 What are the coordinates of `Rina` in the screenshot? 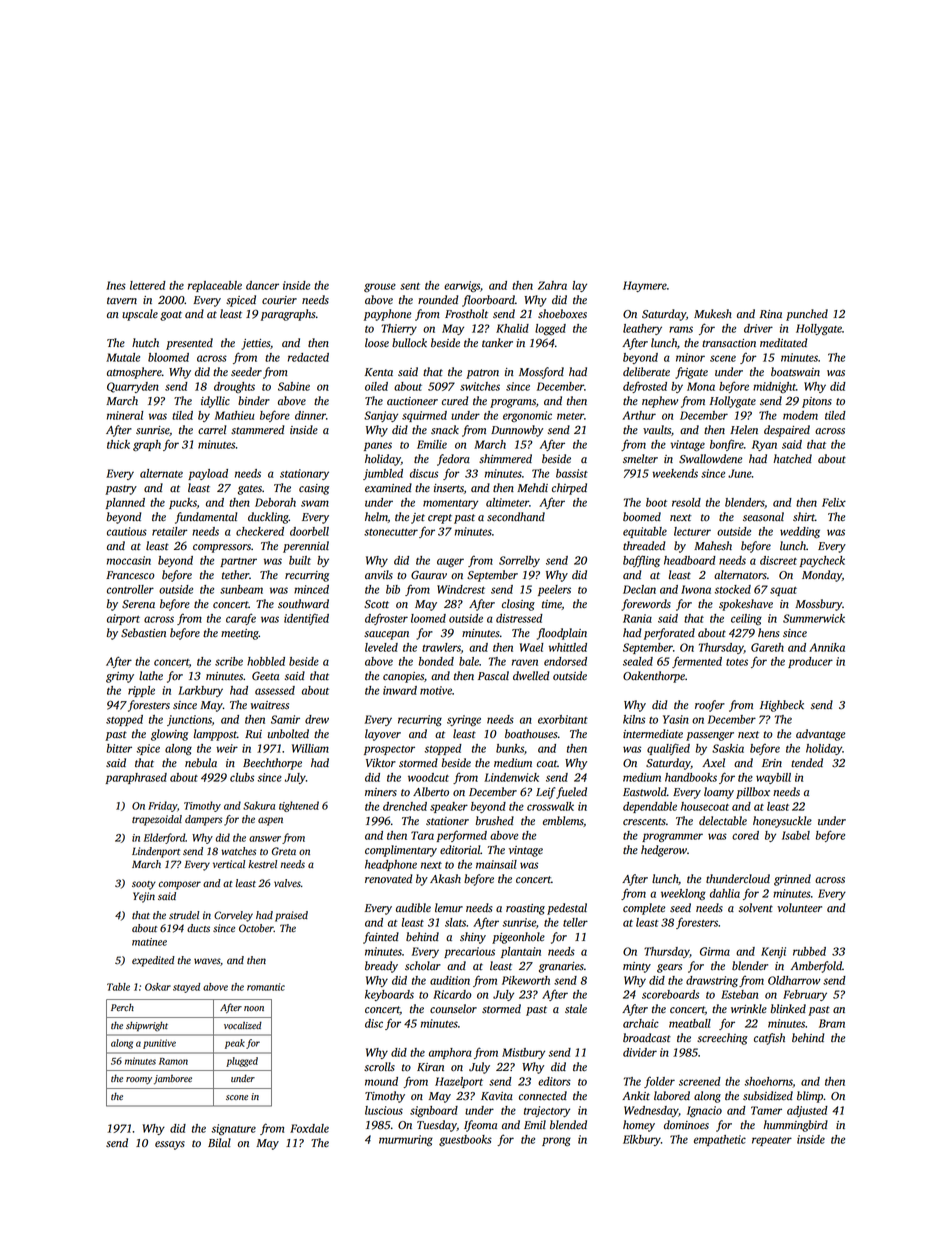 It's located at (771, 314).
